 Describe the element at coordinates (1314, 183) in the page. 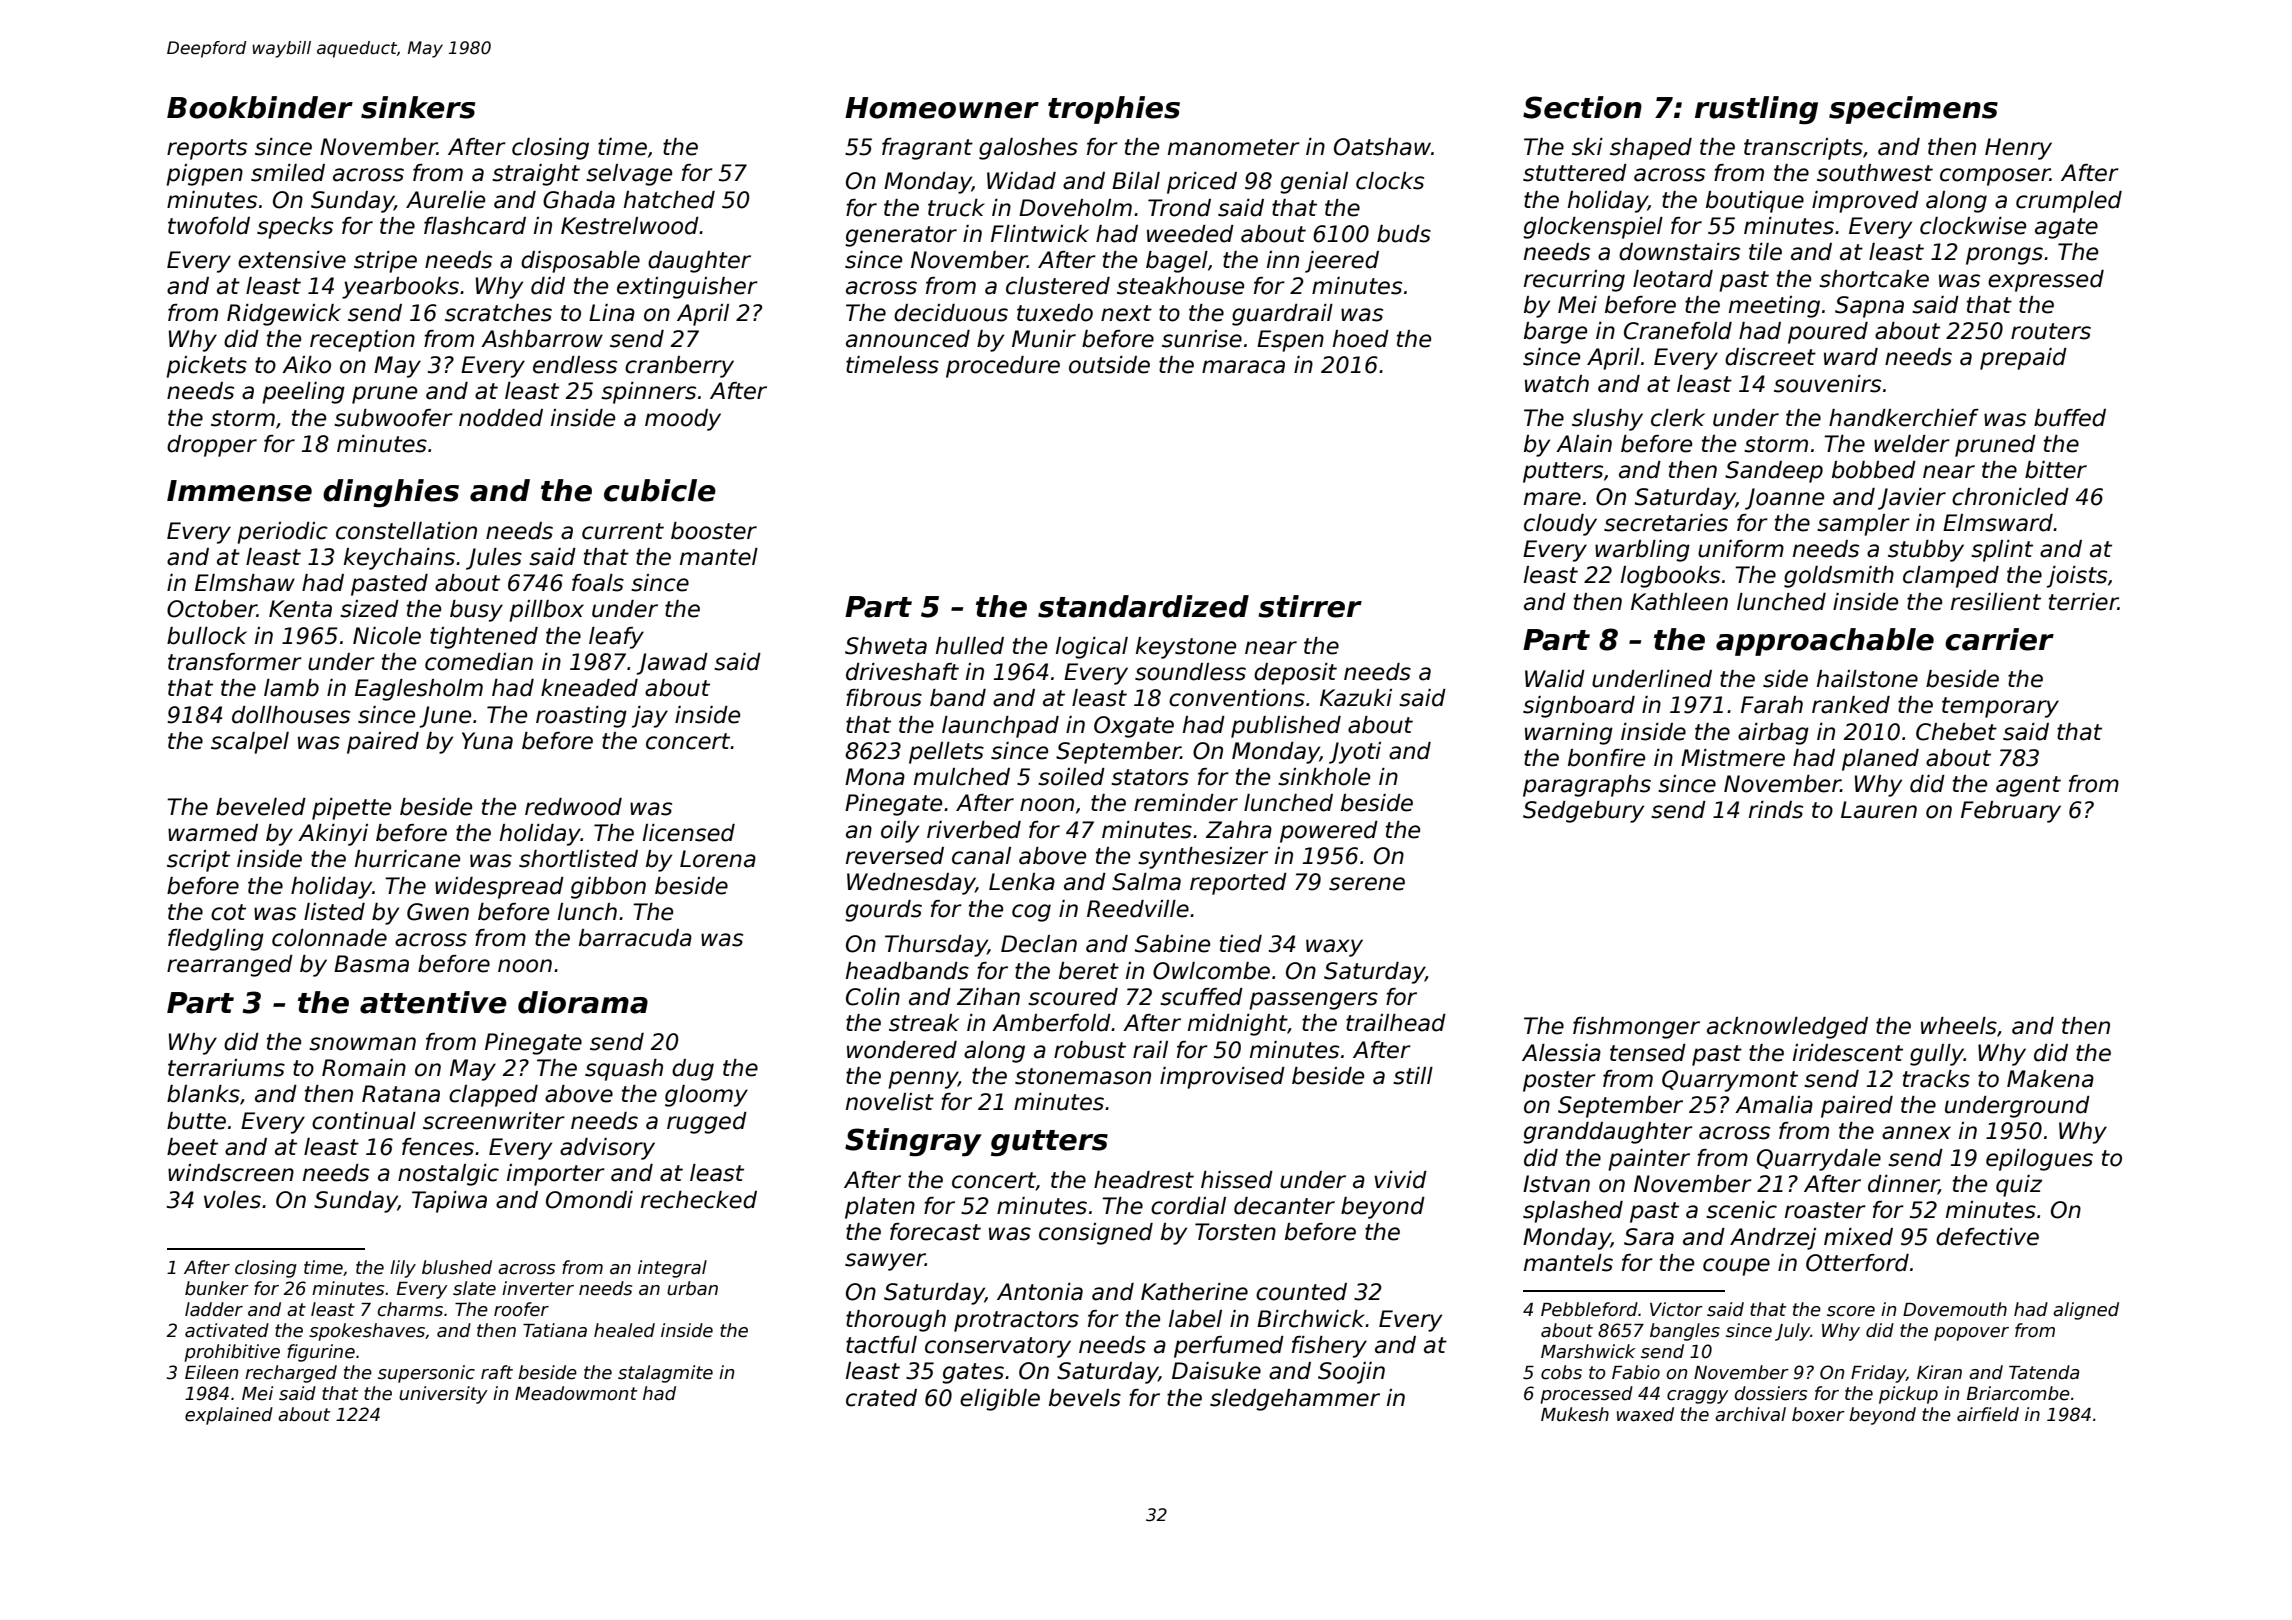

I see `genial` at that location.
